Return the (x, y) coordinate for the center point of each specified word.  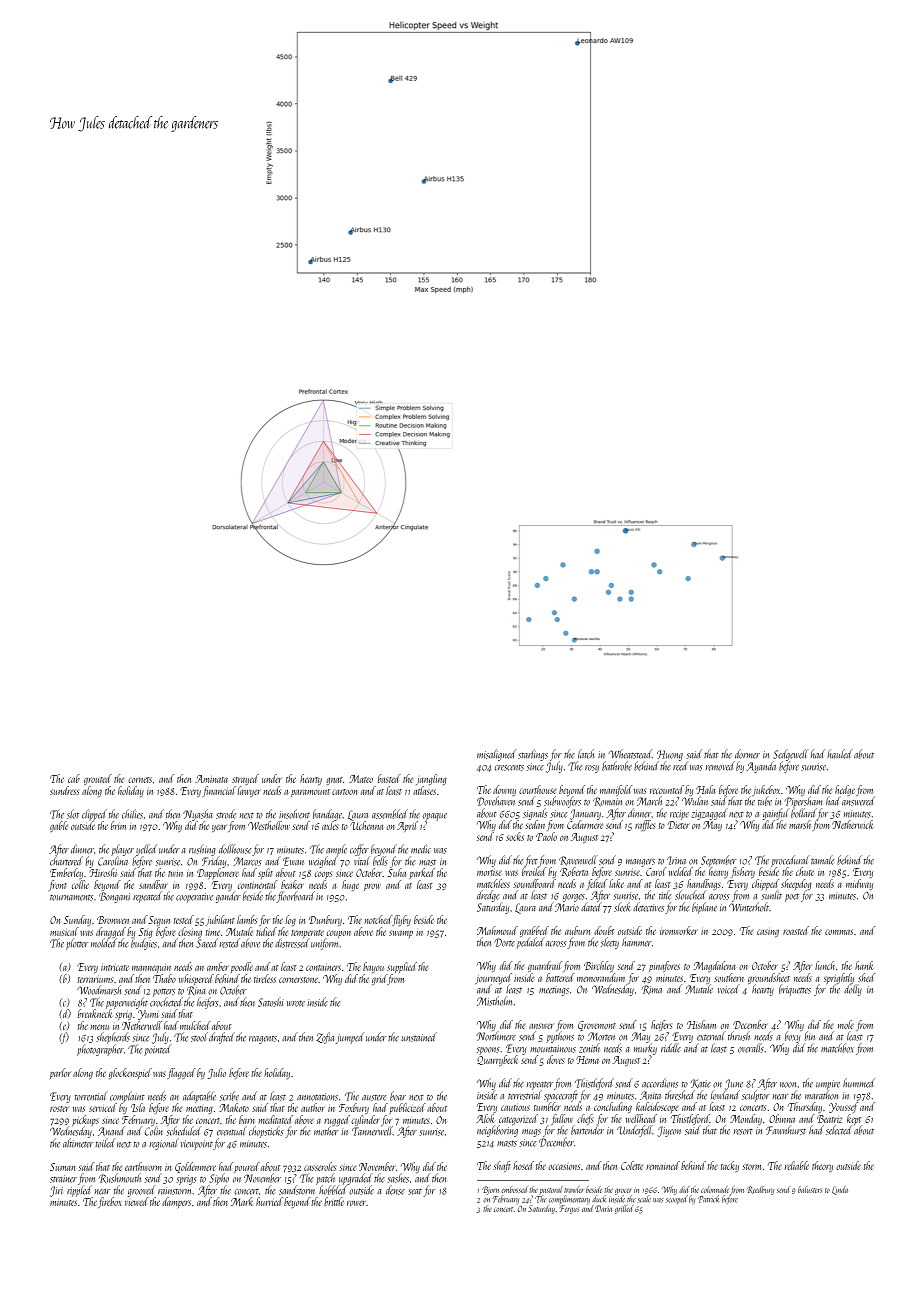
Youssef (843, 1107)
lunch (825, 965)
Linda (840, 1190)
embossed (514, 1189)
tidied (266, 931)
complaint (127, 1097)
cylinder (365, 1120)
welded (681, 871)
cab (74, 778)
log (290, 920)
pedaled (530, 943)
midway (859, 884)
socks (515, 836)
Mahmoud (497, 930)
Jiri (56, 1191)
